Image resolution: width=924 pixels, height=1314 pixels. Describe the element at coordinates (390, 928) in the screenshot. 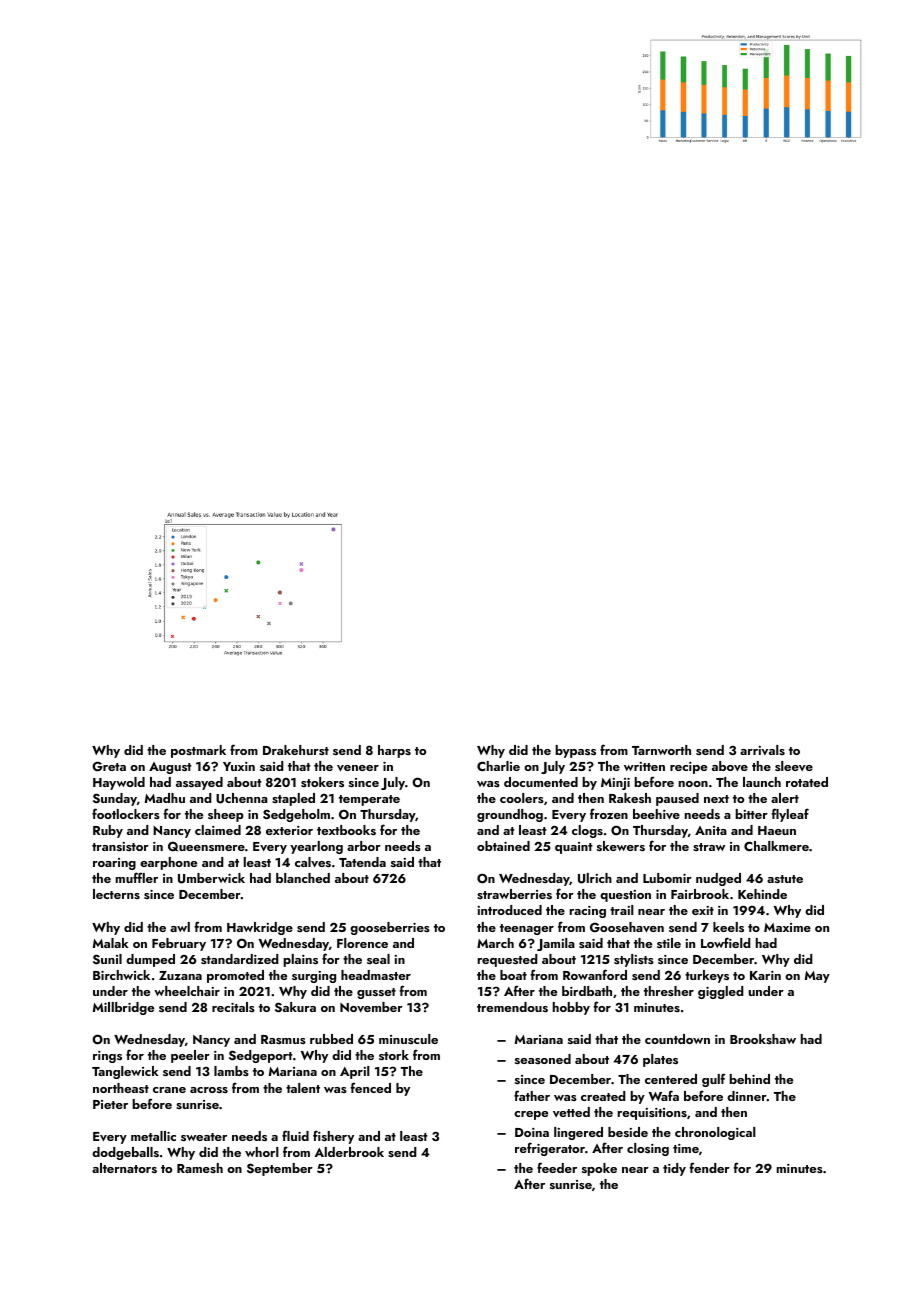

I see `gooseberries` at that location.
